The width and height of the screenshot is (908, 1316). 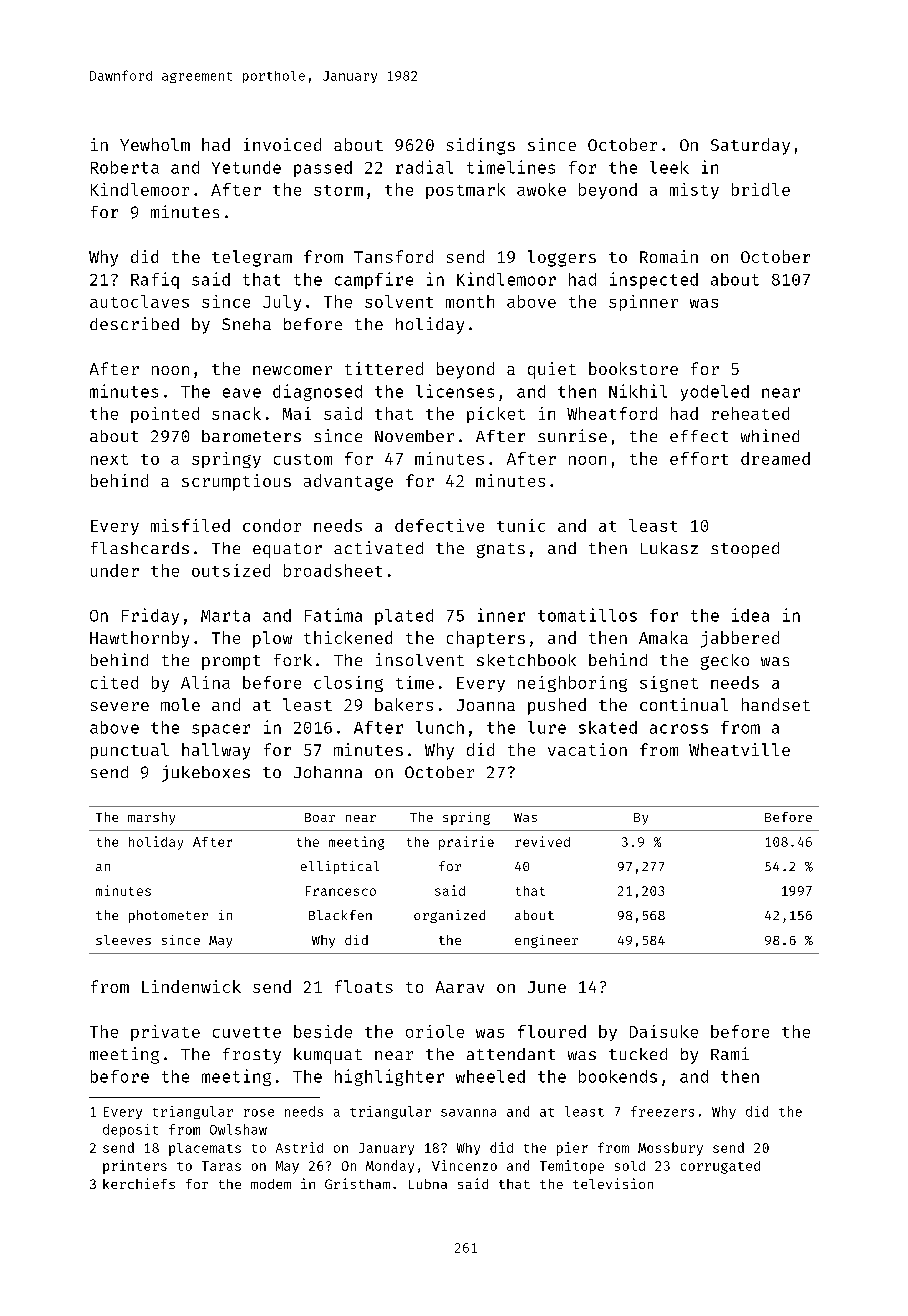 What do you see at coordinates (669, 548) in the screenshot?
I see `Lukasz` at bounding box center [669, 548].
